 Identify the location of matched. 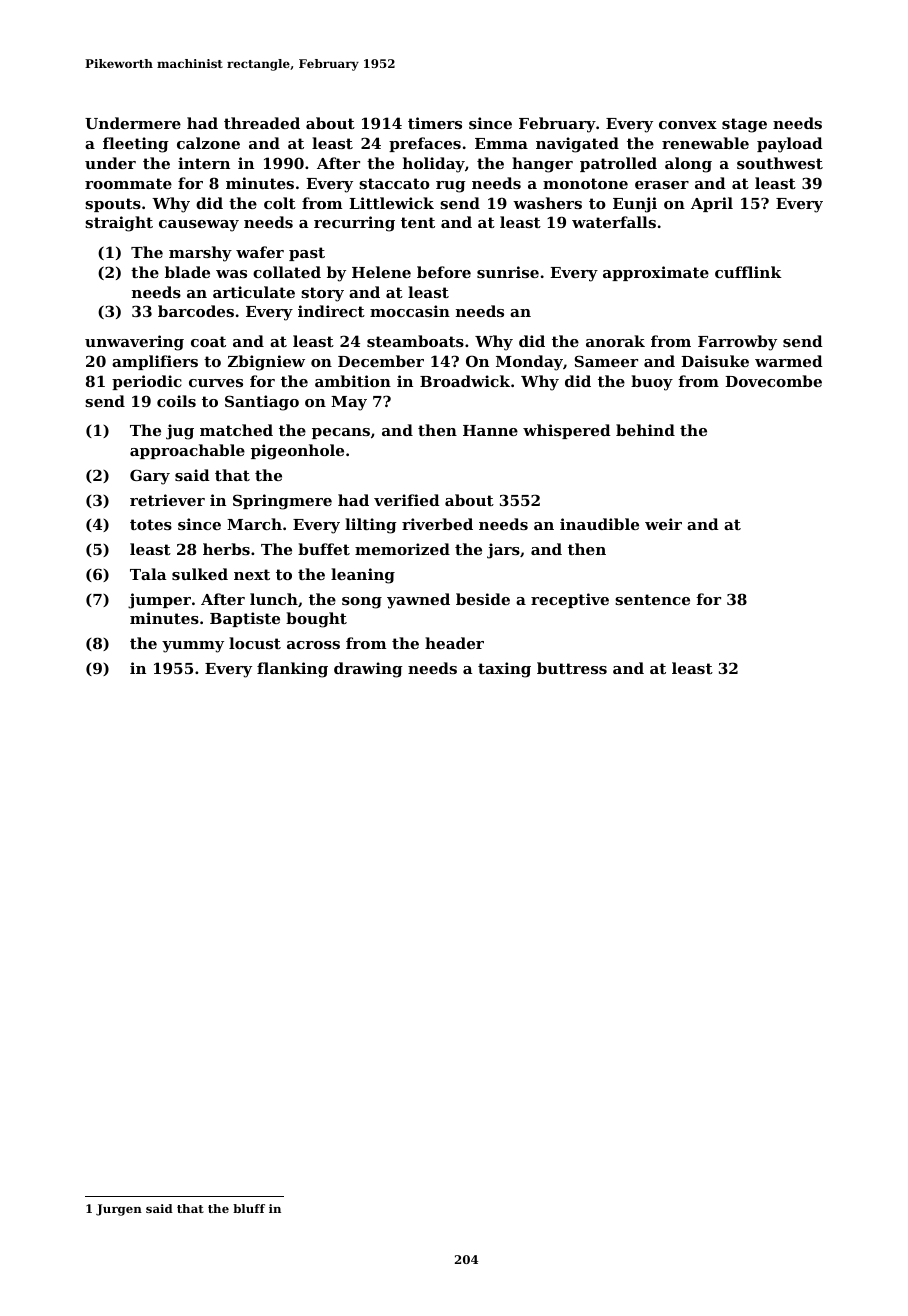
(236, 430).
